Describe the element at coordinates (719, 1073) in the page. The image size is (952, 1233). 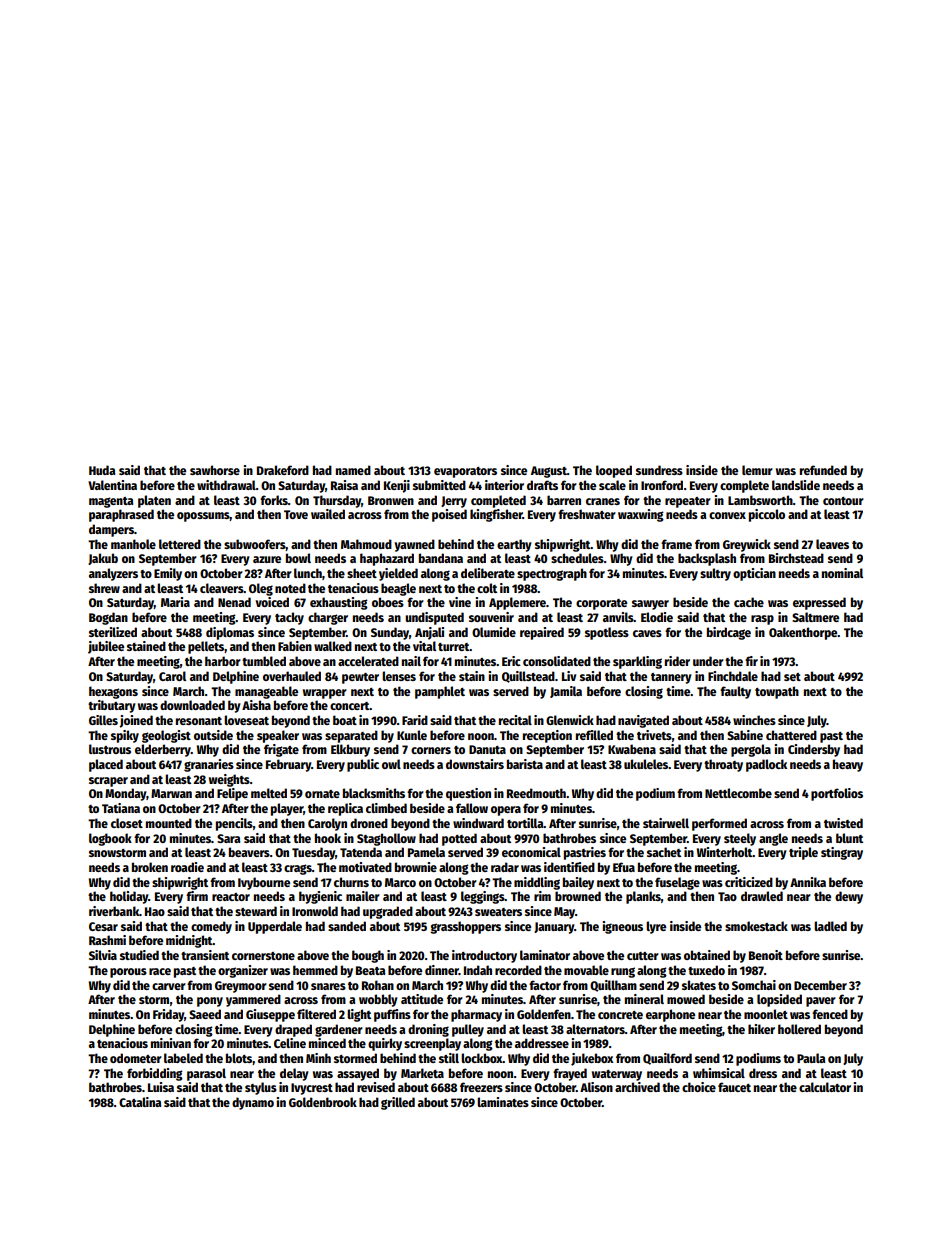
I see `whimsical` at that location.
